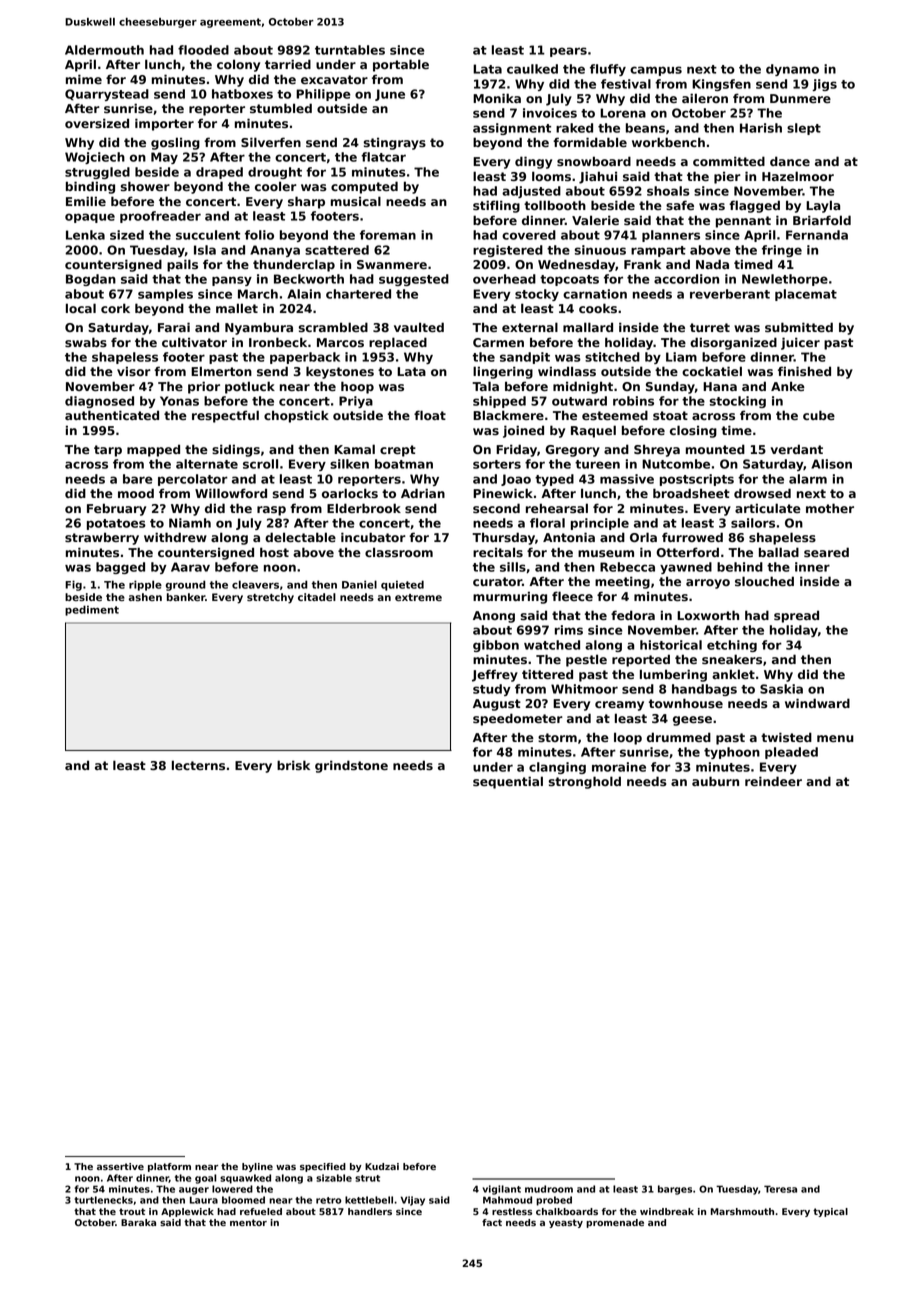 Image resolution: width=924 pixels, height=1308 pixels. What do you see at coordinates (169, 1167) in the page?
I see `platform` at bounding box center [169, 1167].
